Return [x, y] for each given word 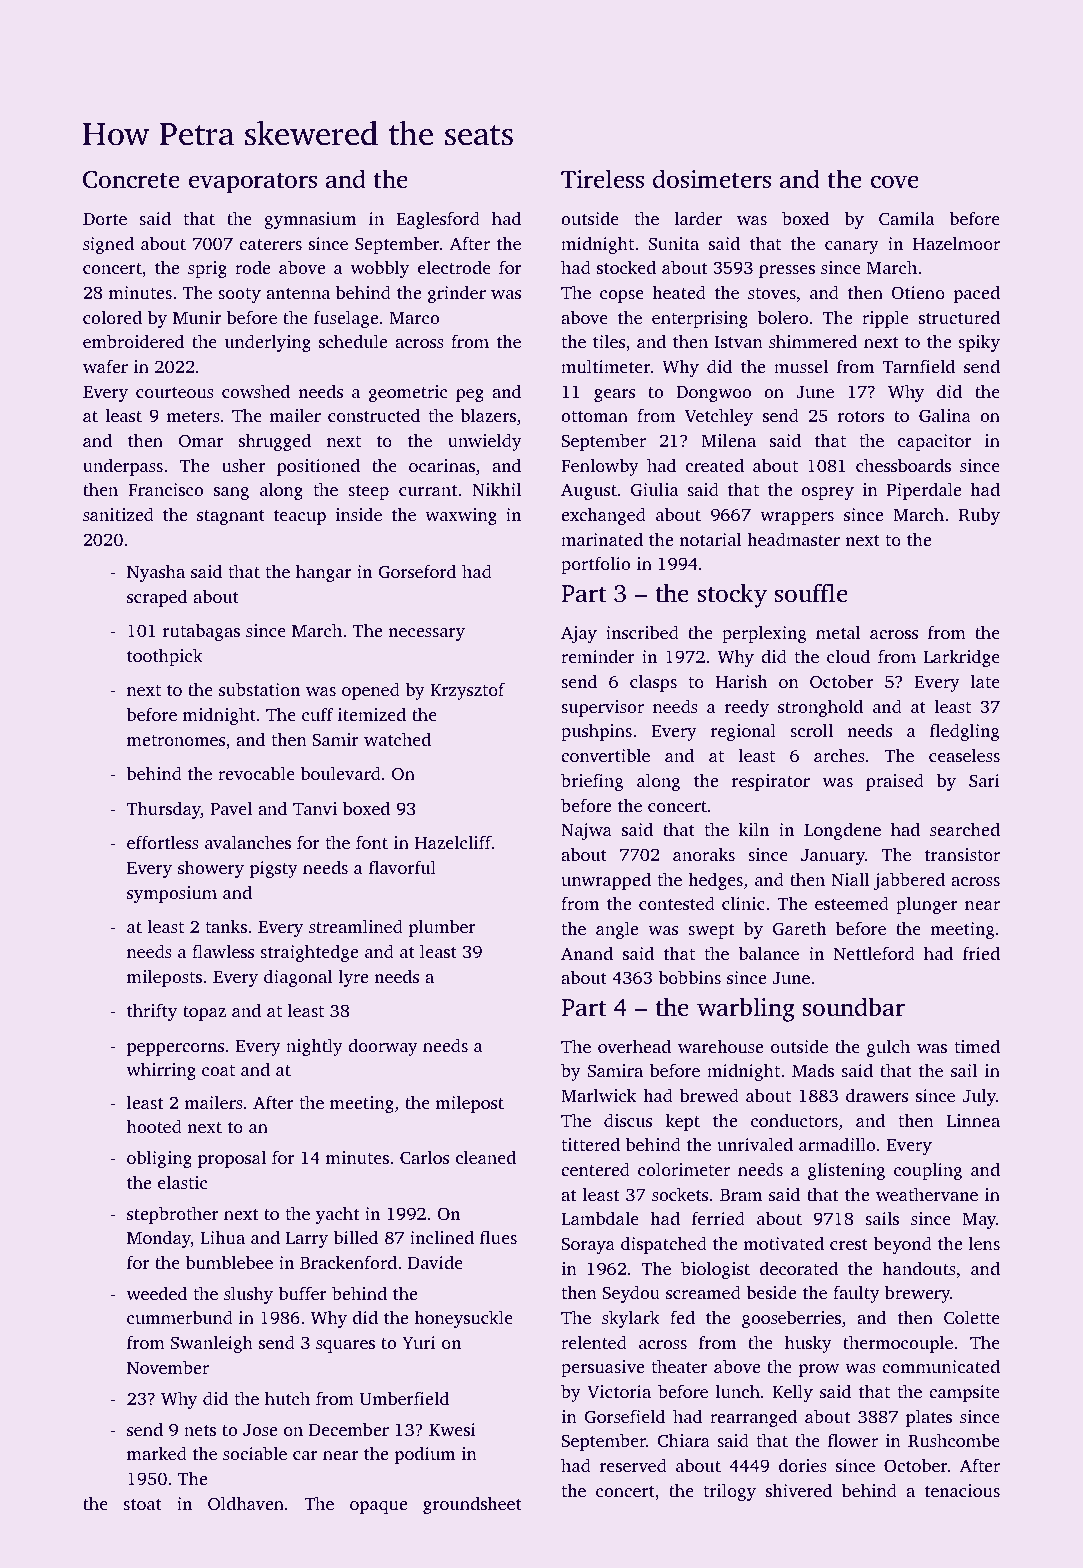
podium [424, 1455]
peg [470, 395]
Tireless [602, 179]
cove [895, 182]
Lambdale [600, 1218]
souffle [811, 593]
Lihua [222, 1237]
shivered [799, 1490]
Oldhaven [246, 1503]
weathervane [927, 1194]
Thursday [164, 810]
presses [787, 271]
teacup [300, 517]
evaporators [253, 183]
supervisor [602, 708]
